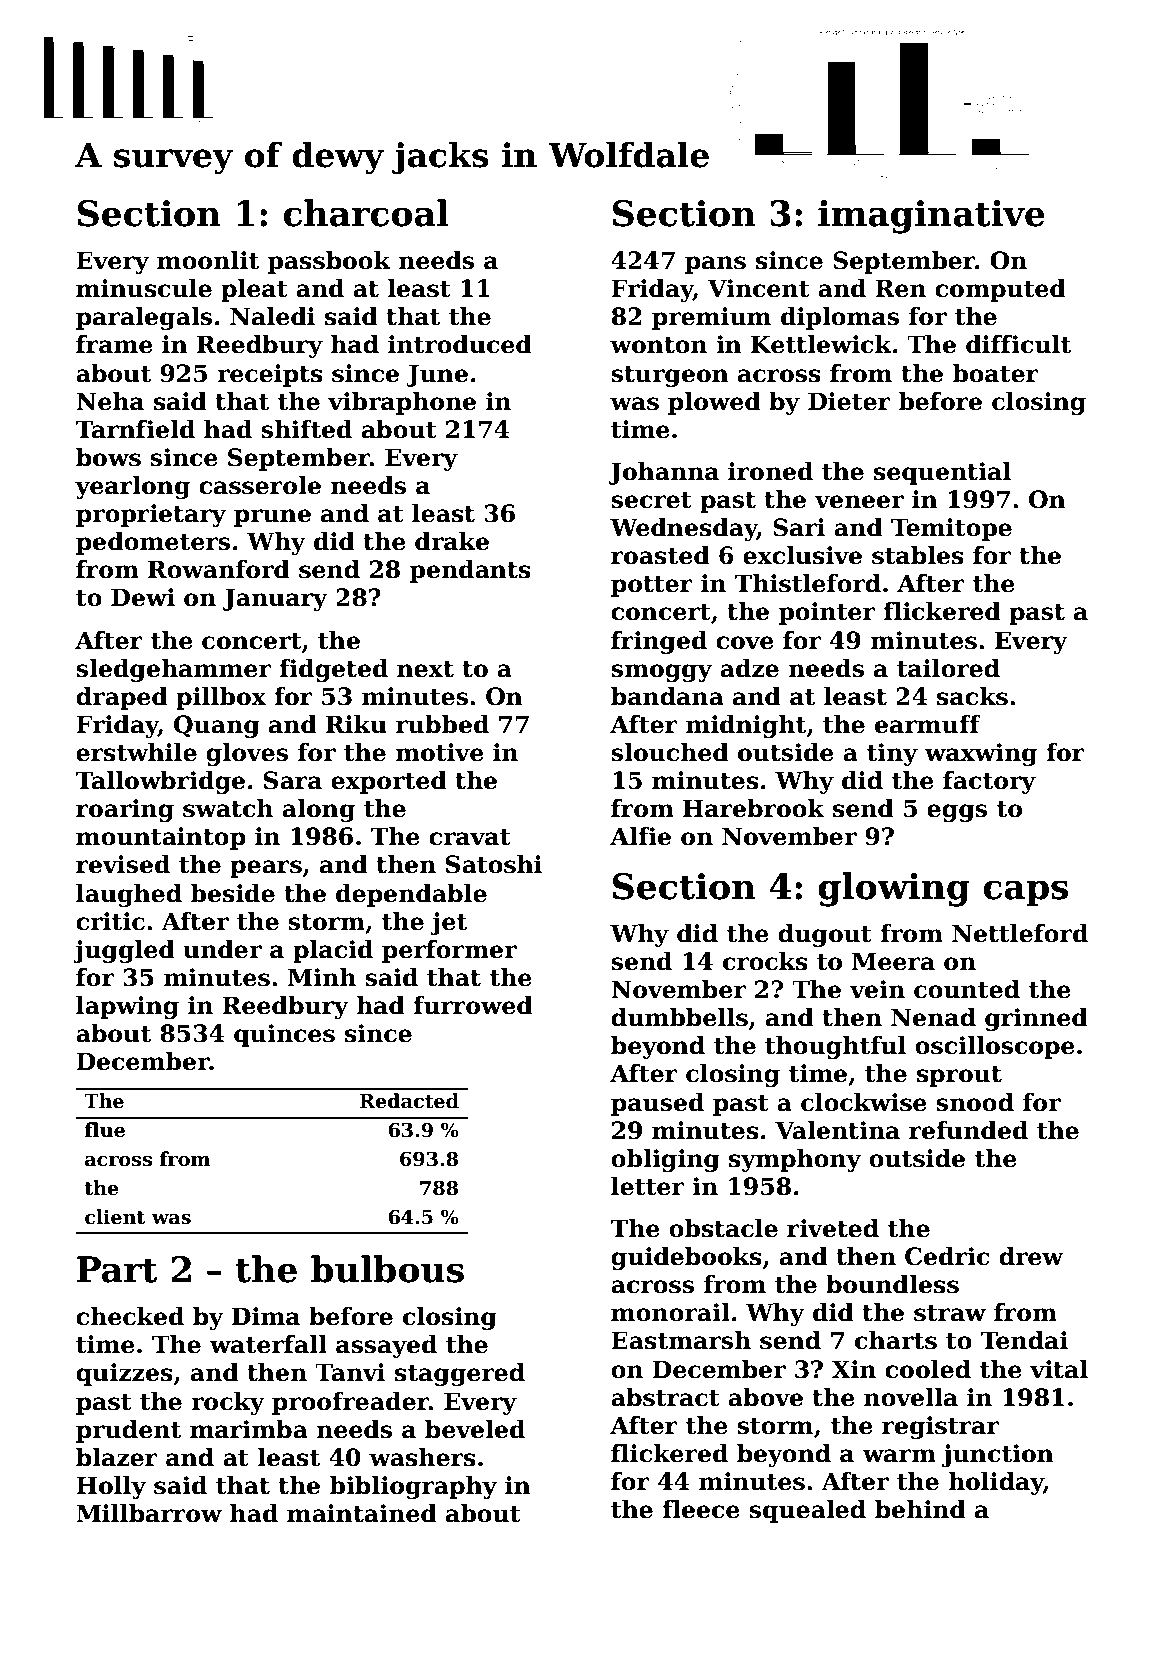 The image size is (1165, 1654). What do you see at coordinates (123, 864) in the screenshot?
I see `revised` at bounding box center [123, 864].
